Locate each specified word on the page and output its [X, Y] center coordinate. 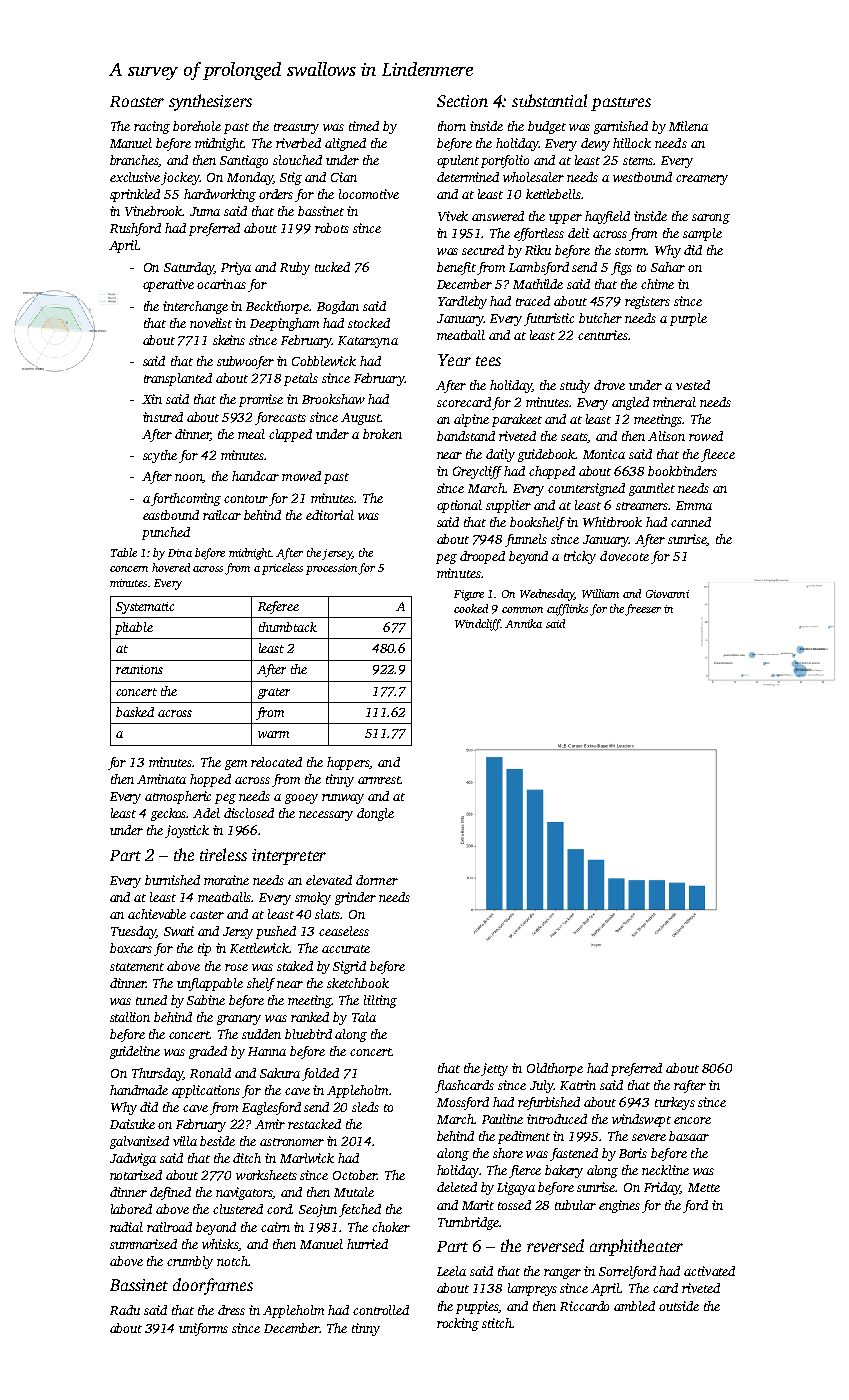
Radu [125, 1310]
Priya [236, 268]
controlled [381, 1310]
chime [657, 284]
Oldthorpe [555, 1069]
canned [691, 522]
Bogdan [338, 307]
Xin [152, 399]
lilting [380, 1001]
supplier [508, 506]
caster [207, 915]
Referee [278, 607]
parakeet [517, 420]
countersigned [586, 489]
